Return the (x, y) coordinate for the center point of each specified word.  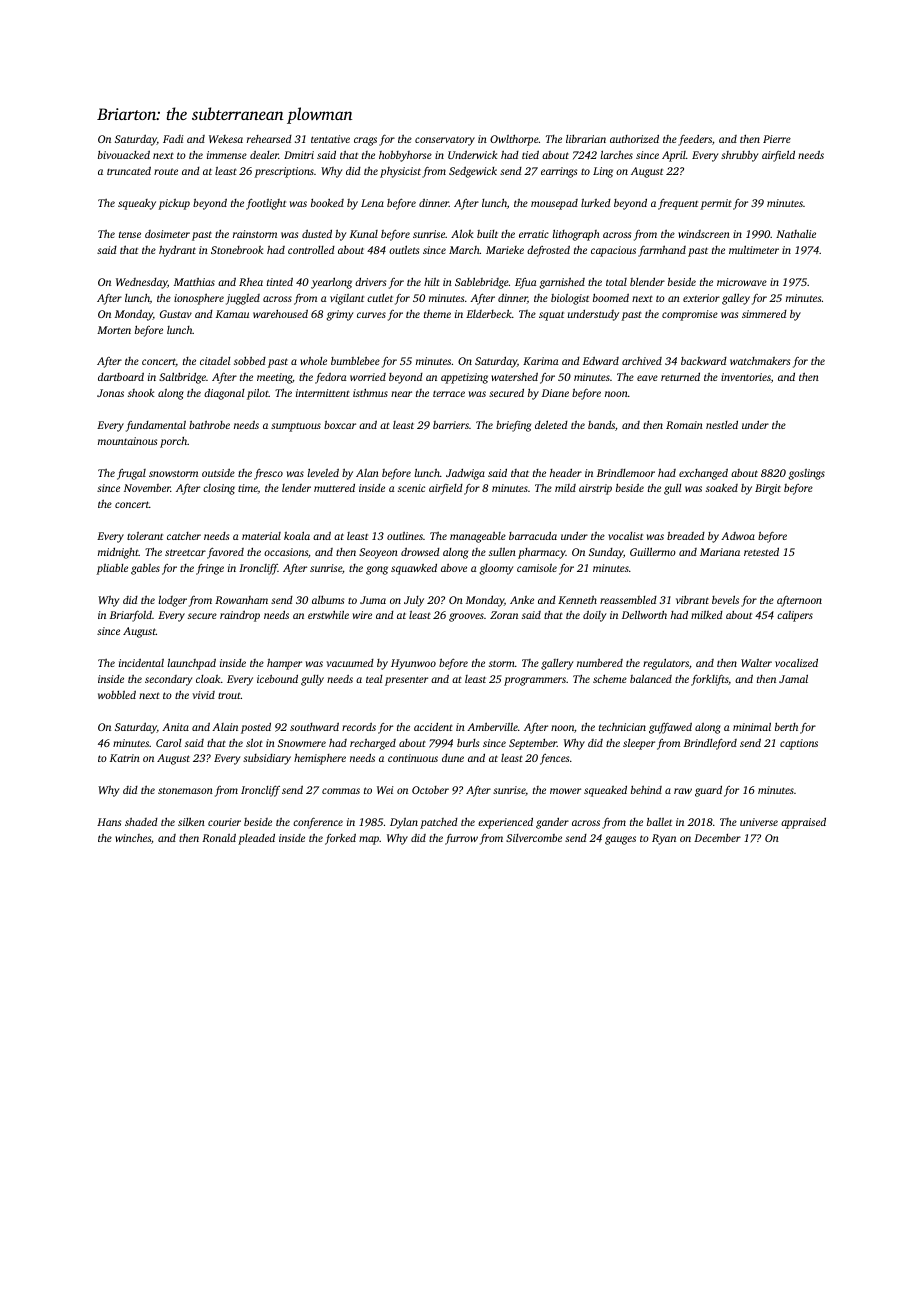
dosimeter (167, 234)
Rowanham (241, 600)
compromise (690, 315)
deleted (551, 425)
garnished (562, 283)
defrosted (548, 251)
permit (716, 204)
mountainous (127, 441)
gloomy (496, 569)
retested (761, 552)
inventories (746, 377)
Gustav (176, 314)
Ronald (219, 837)
